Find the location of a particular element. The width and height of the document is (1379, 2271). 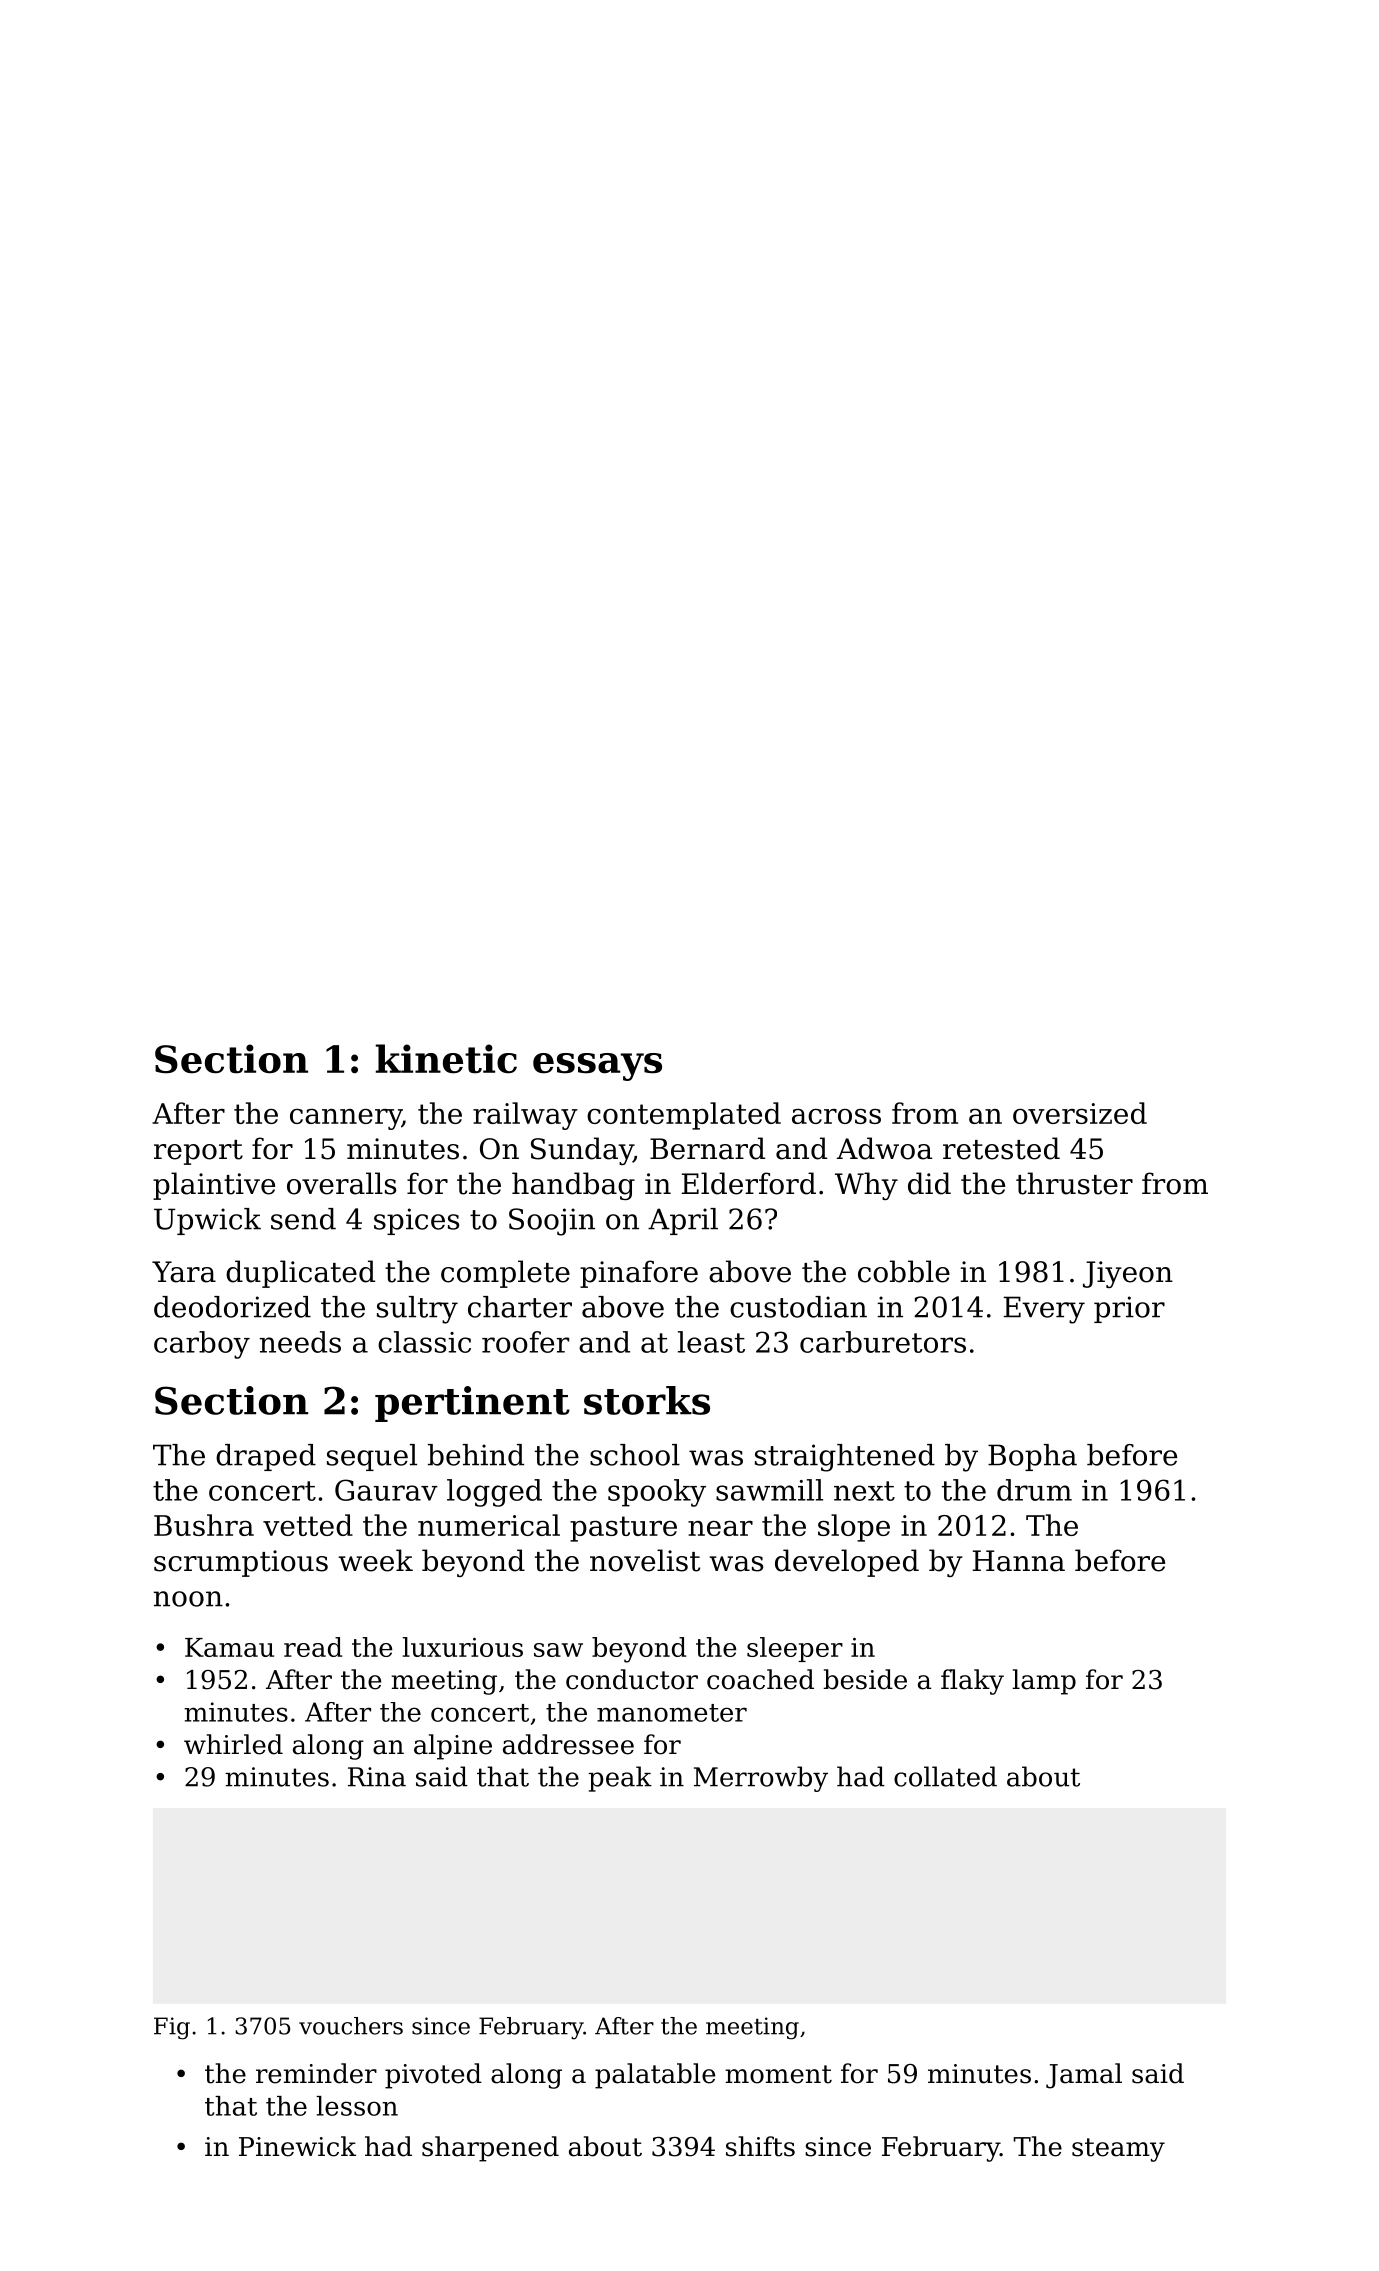

Upwick is located at coordinates (207, 1221).
